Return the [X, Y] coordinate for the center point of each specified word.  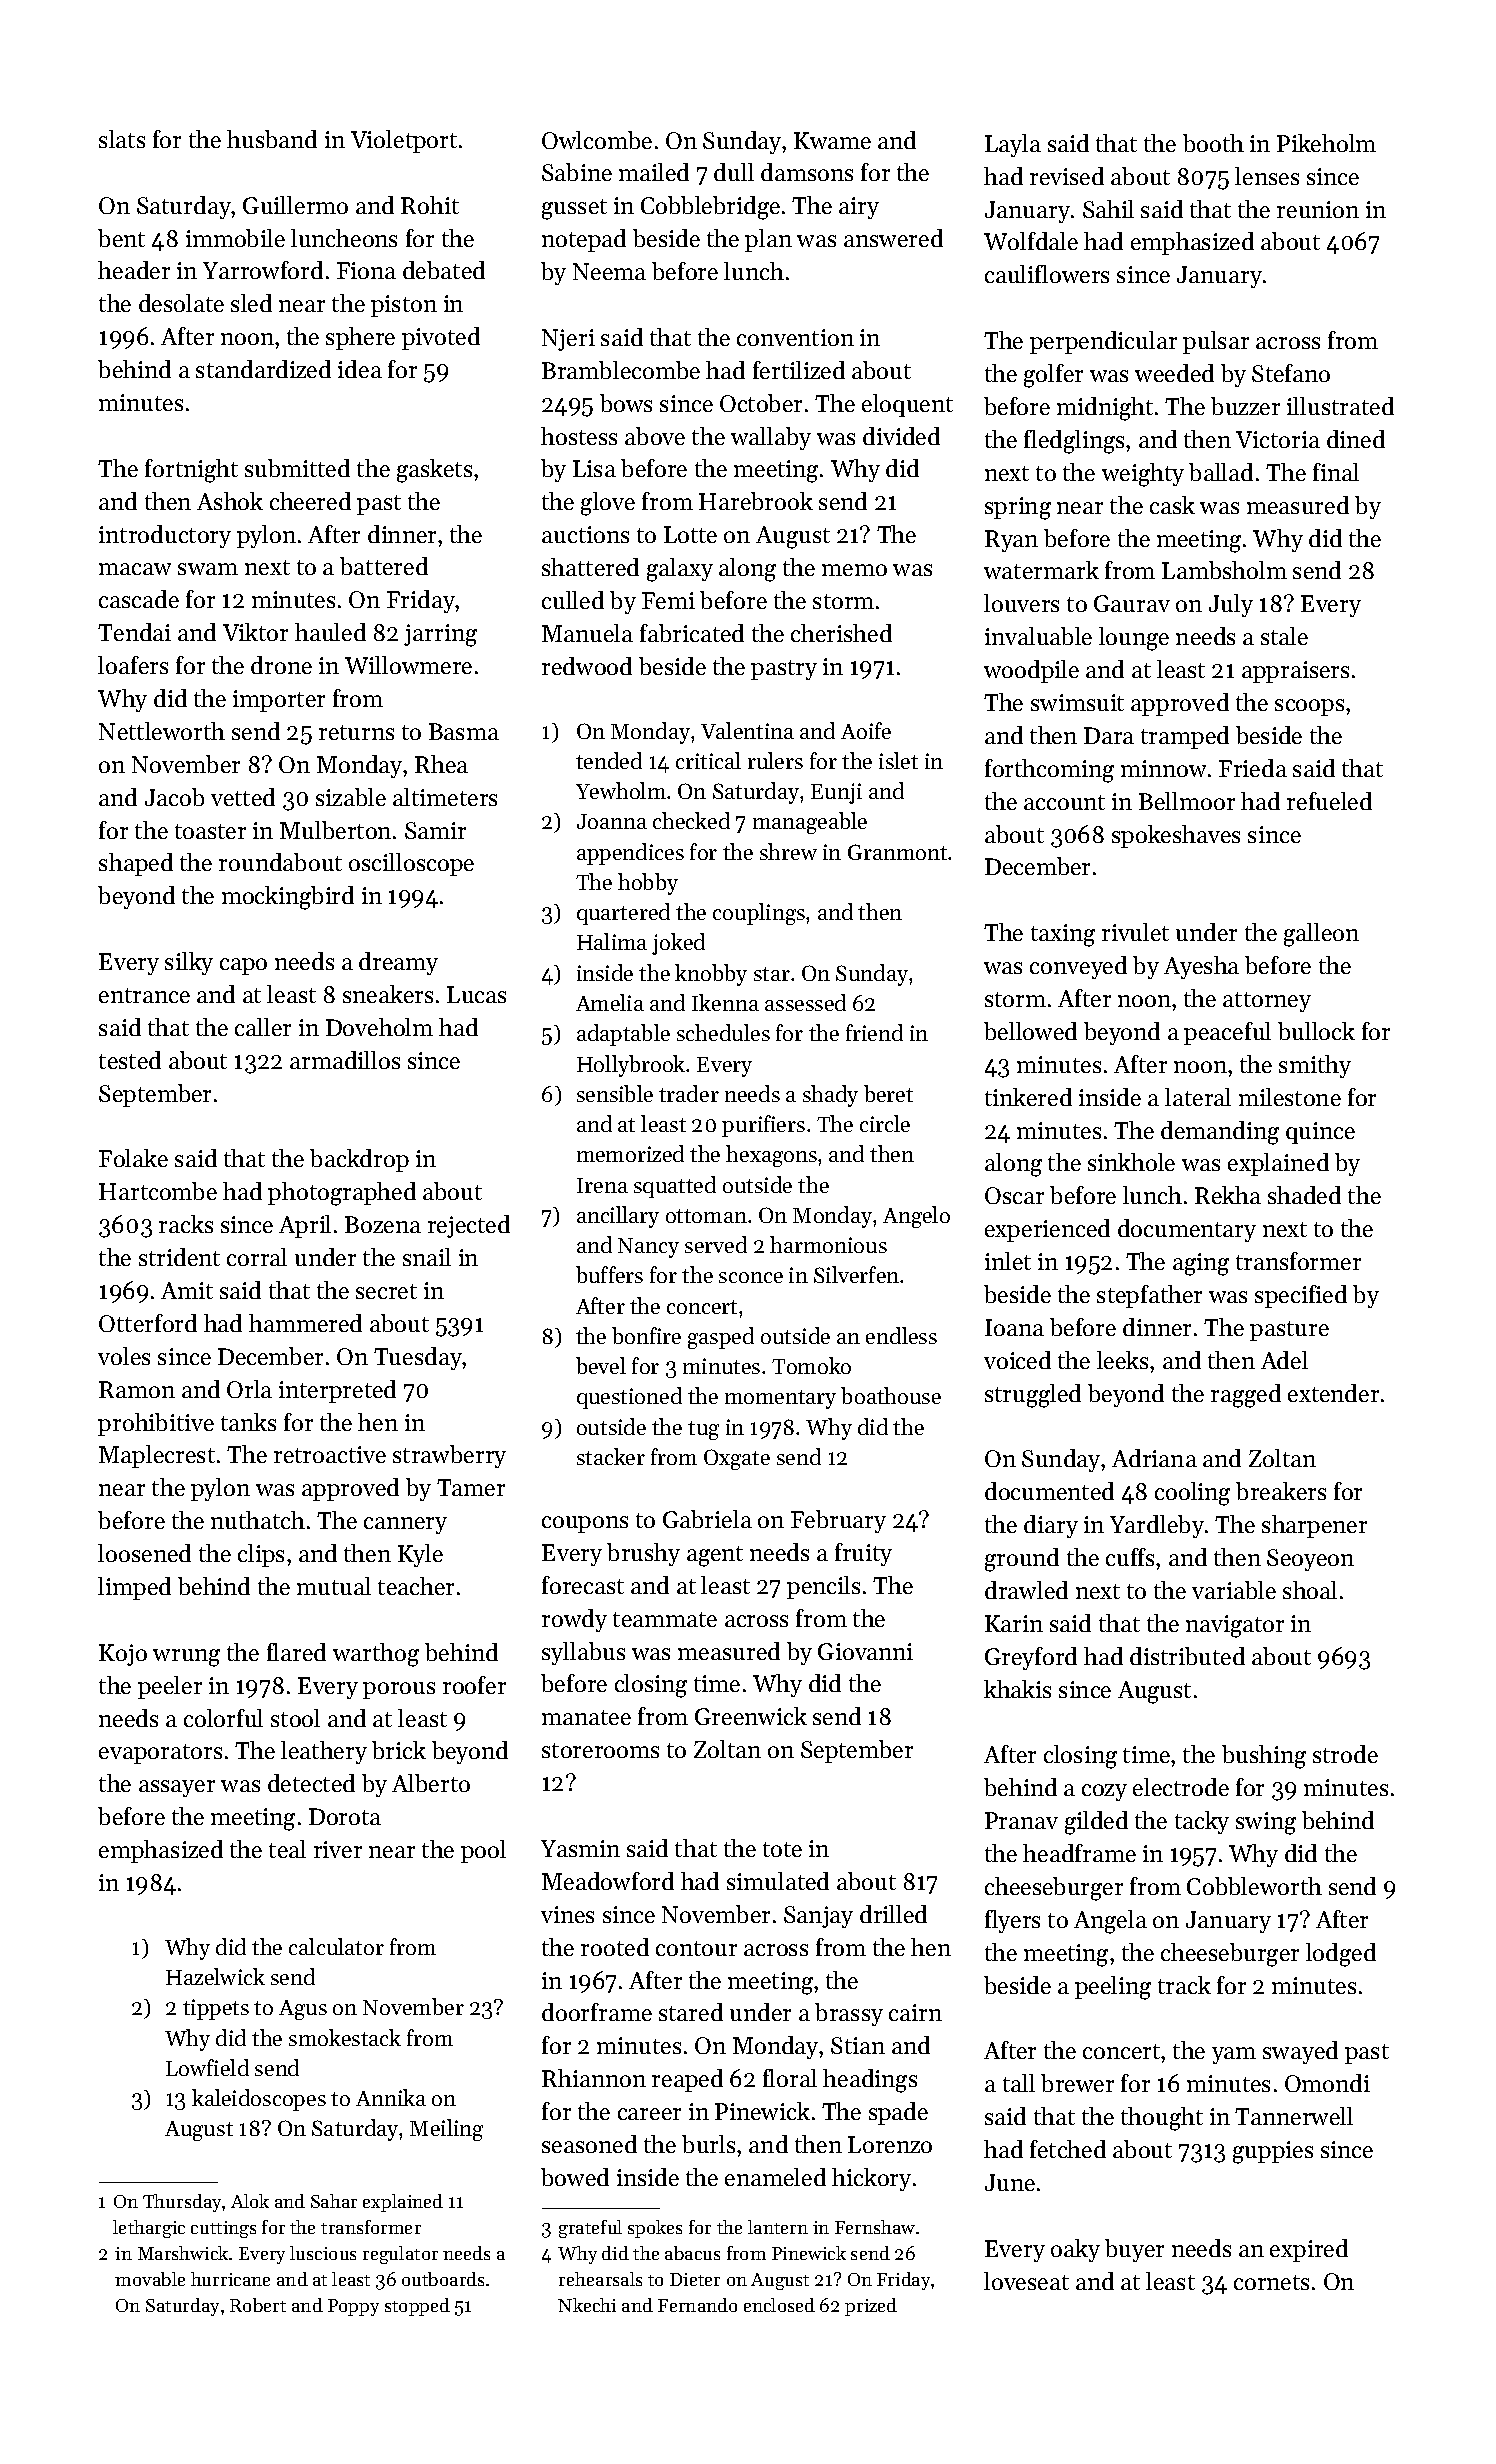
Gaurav [1132, 603]
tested [130, 1060]
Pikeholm [1326, 143]
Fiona [366, 270]
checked [691, 820]
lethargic [149, 2229]
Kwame [832, 140]
